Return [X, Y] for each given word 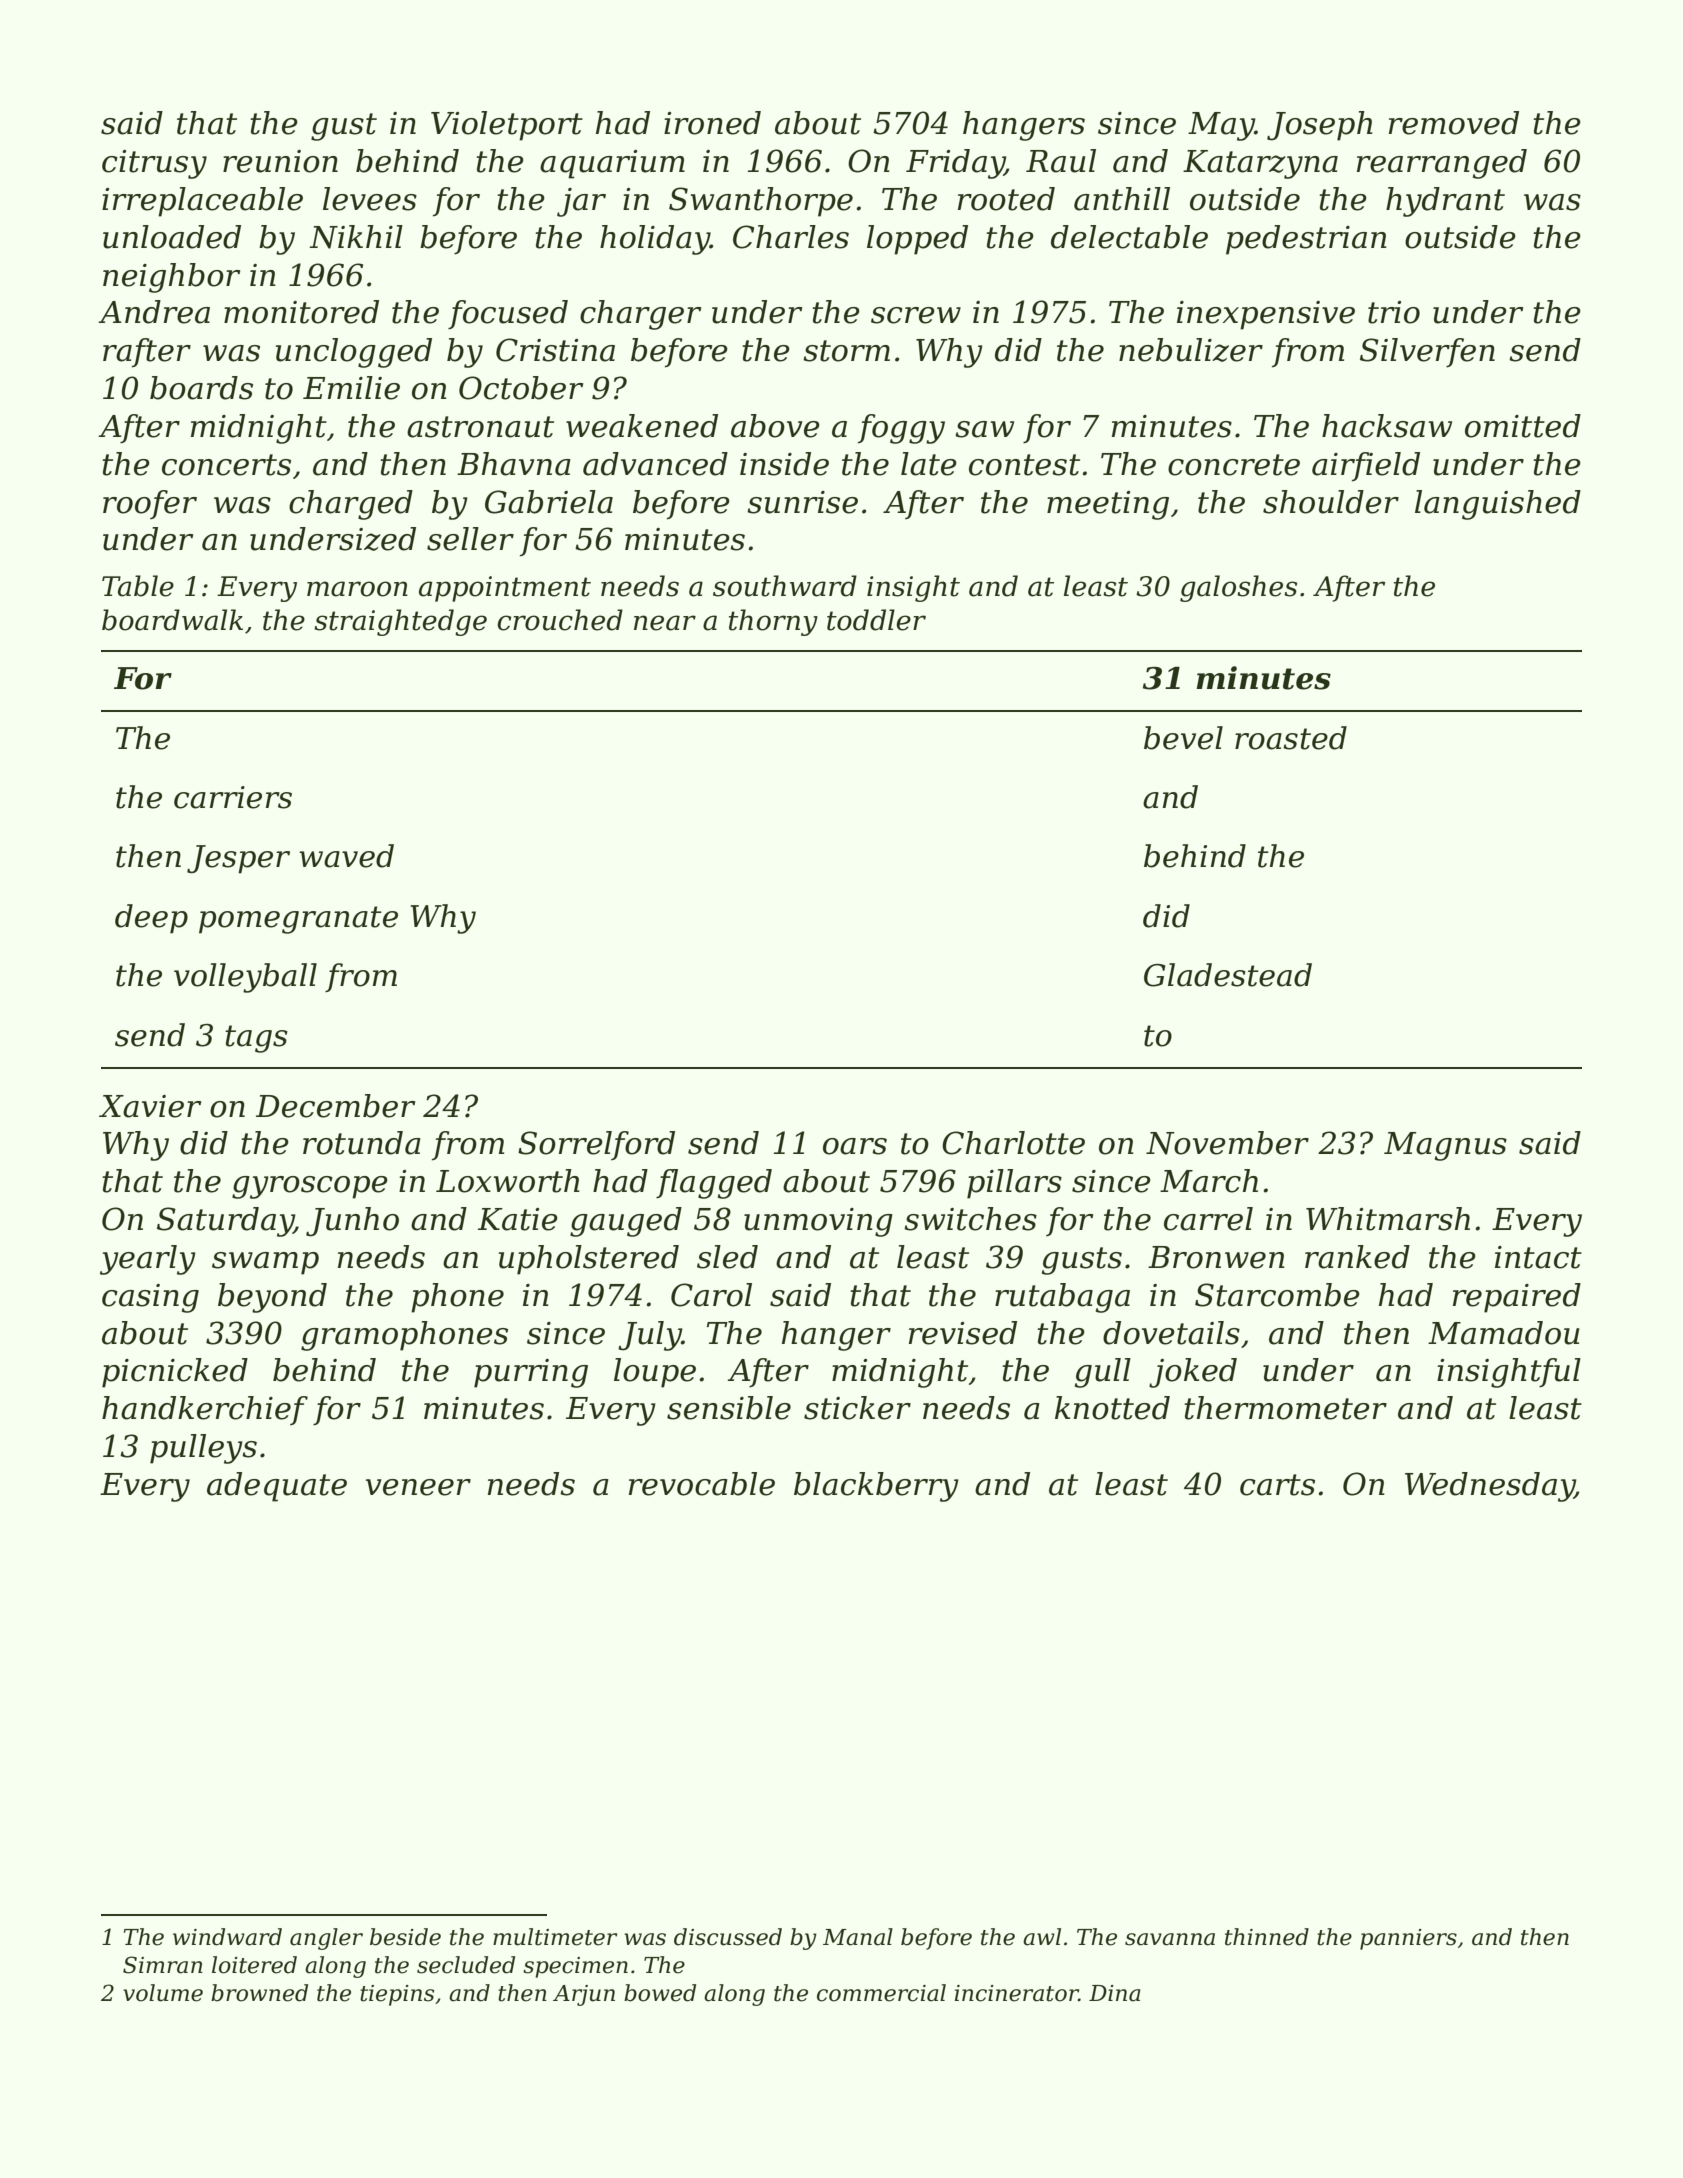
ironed [712, 123]
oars [855, 1146]
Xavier [150, 1106]
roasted [1291, 738]
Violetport [507, 126]
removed [1454, 123]
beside [405, 1937]
